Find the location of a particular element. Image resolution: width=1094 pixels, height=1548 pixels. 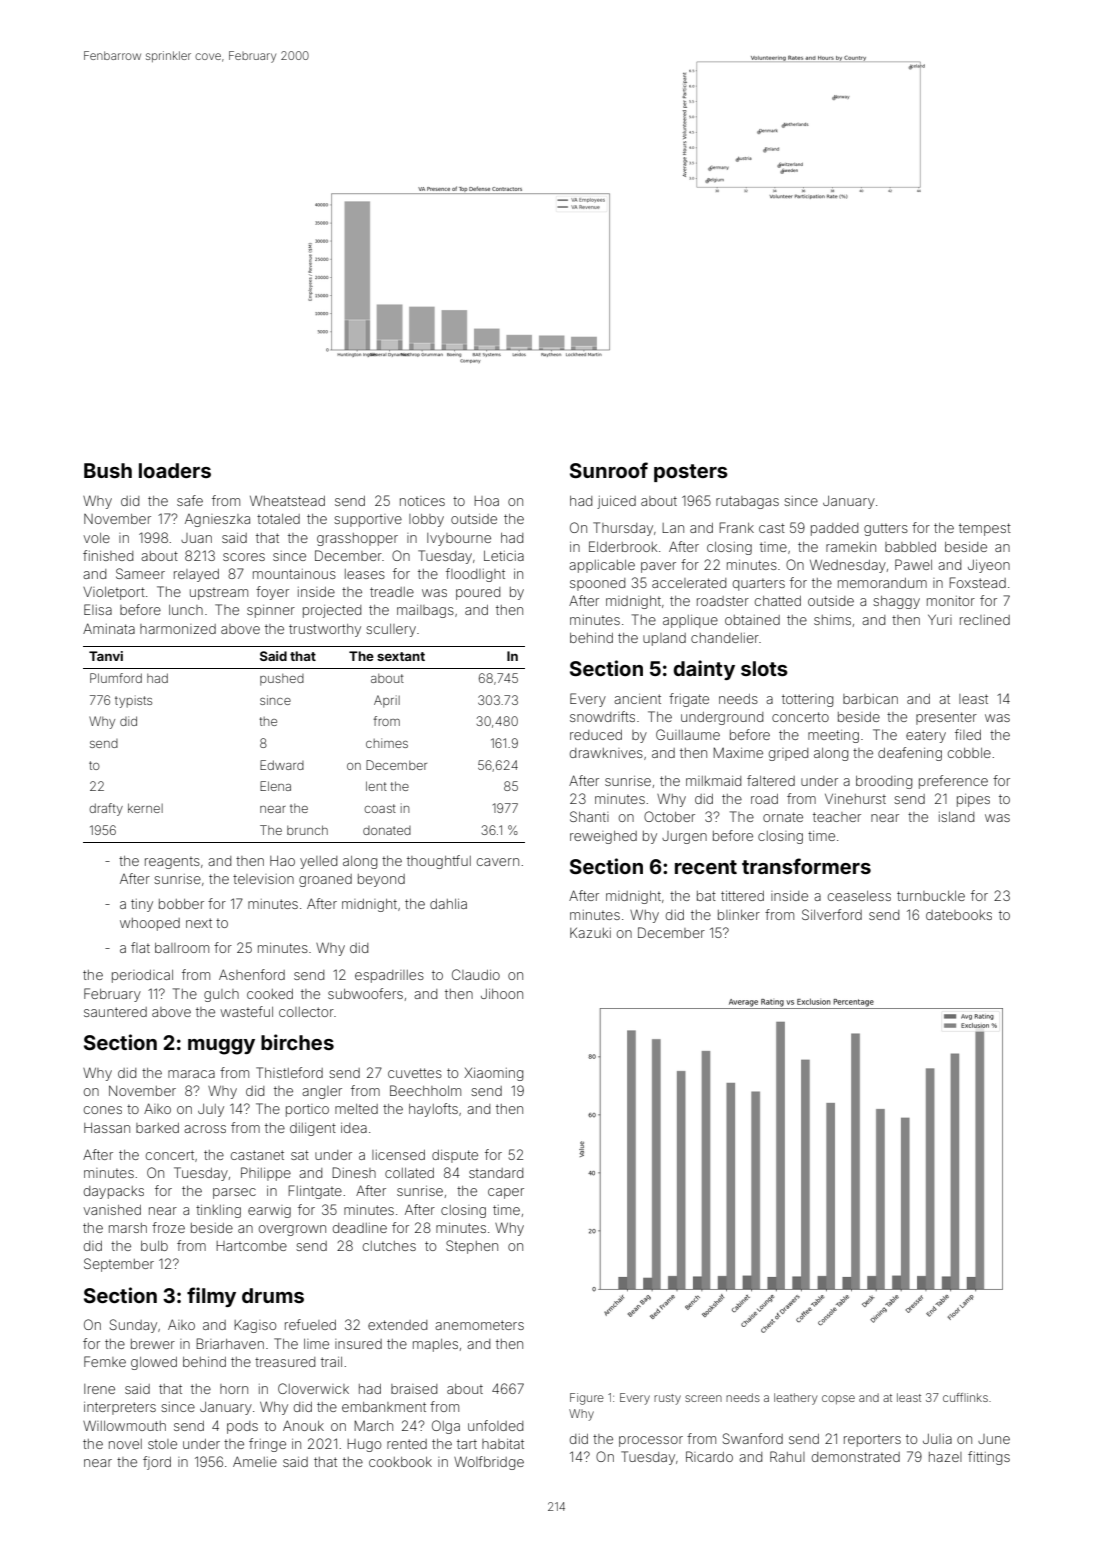

Wheatstead is located at coordinates (287, 501).
